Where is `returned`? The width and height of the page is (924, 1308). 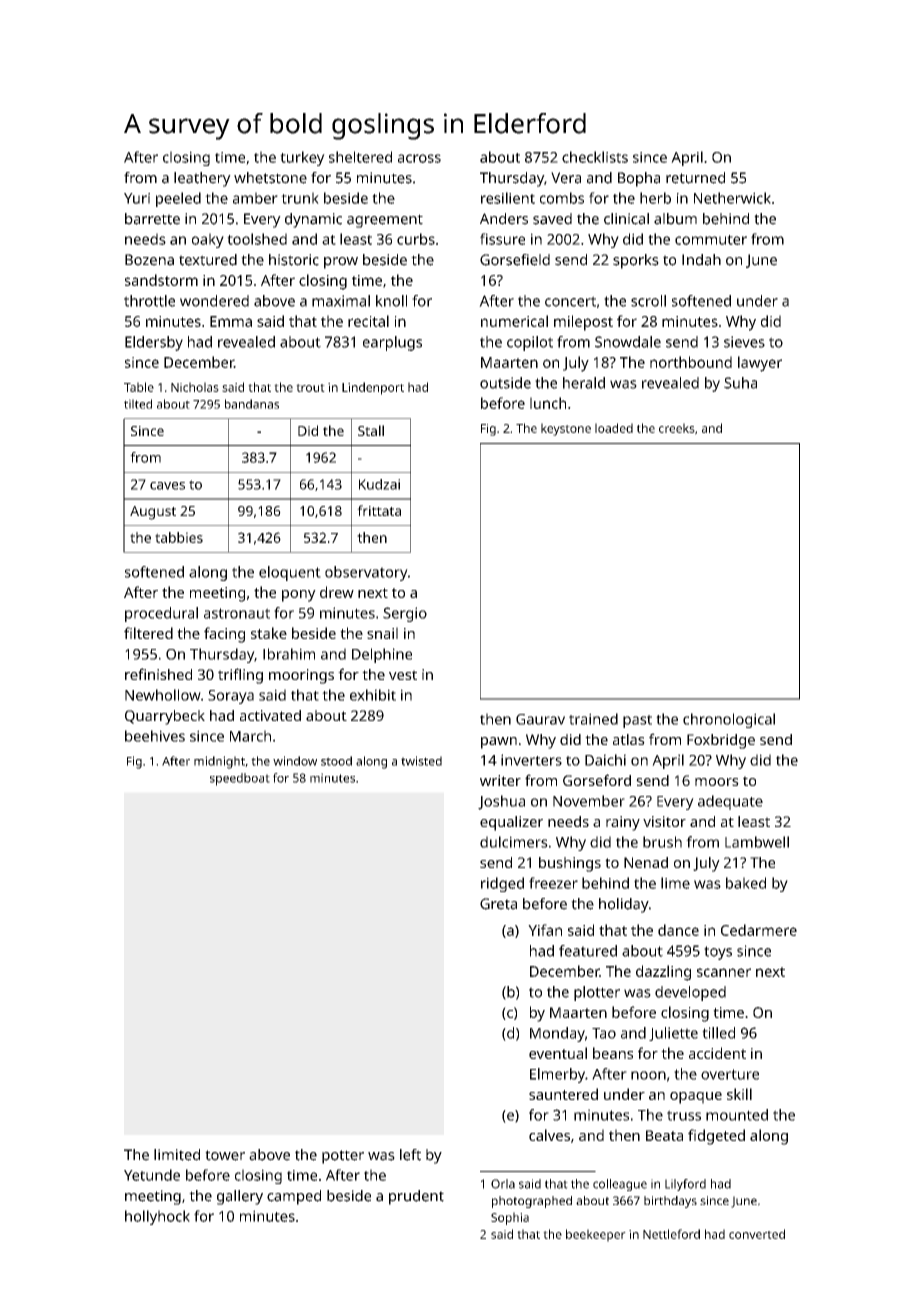
returned is located at coordinates (695, 178).
